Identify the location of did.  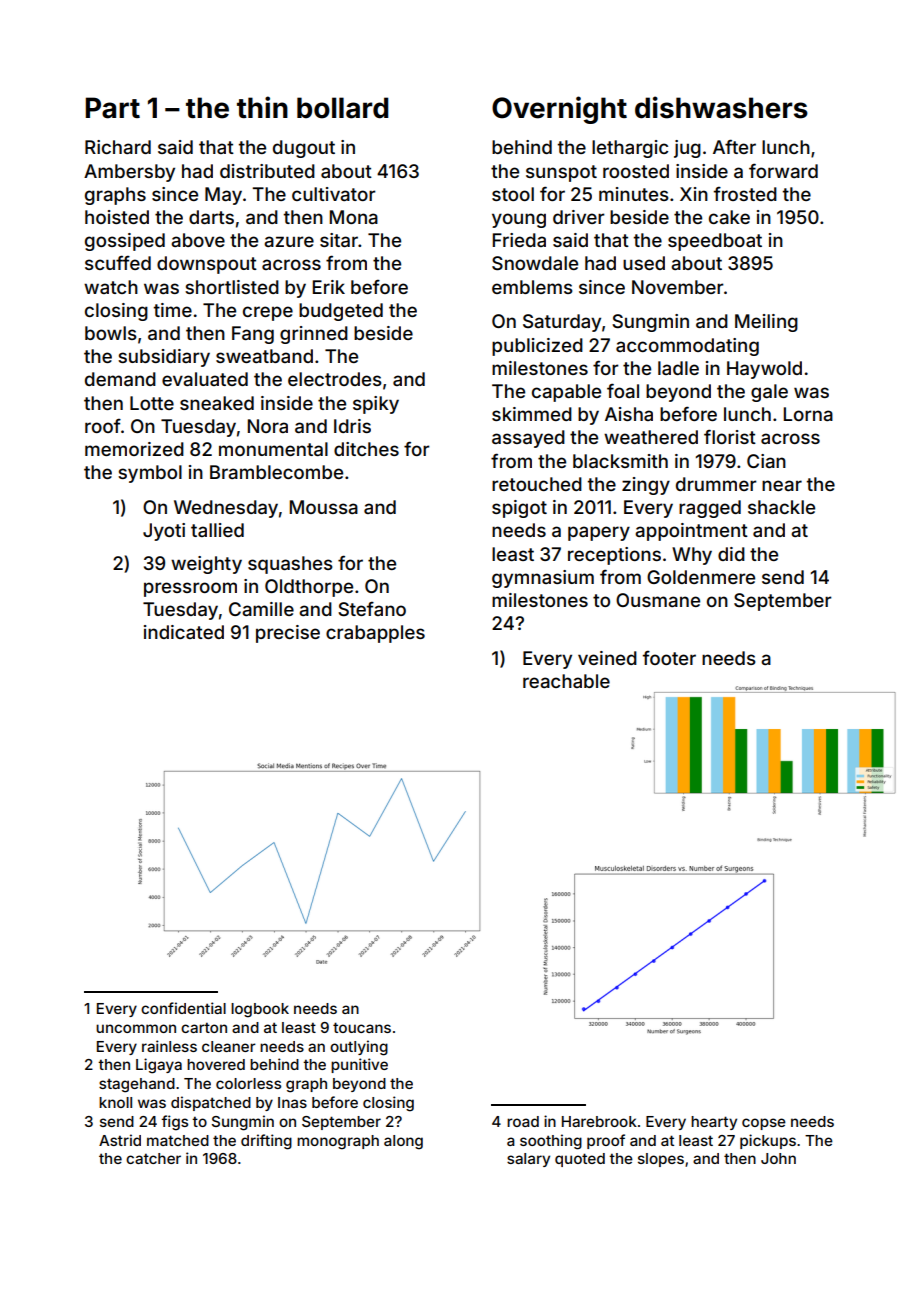
(731, 554).
